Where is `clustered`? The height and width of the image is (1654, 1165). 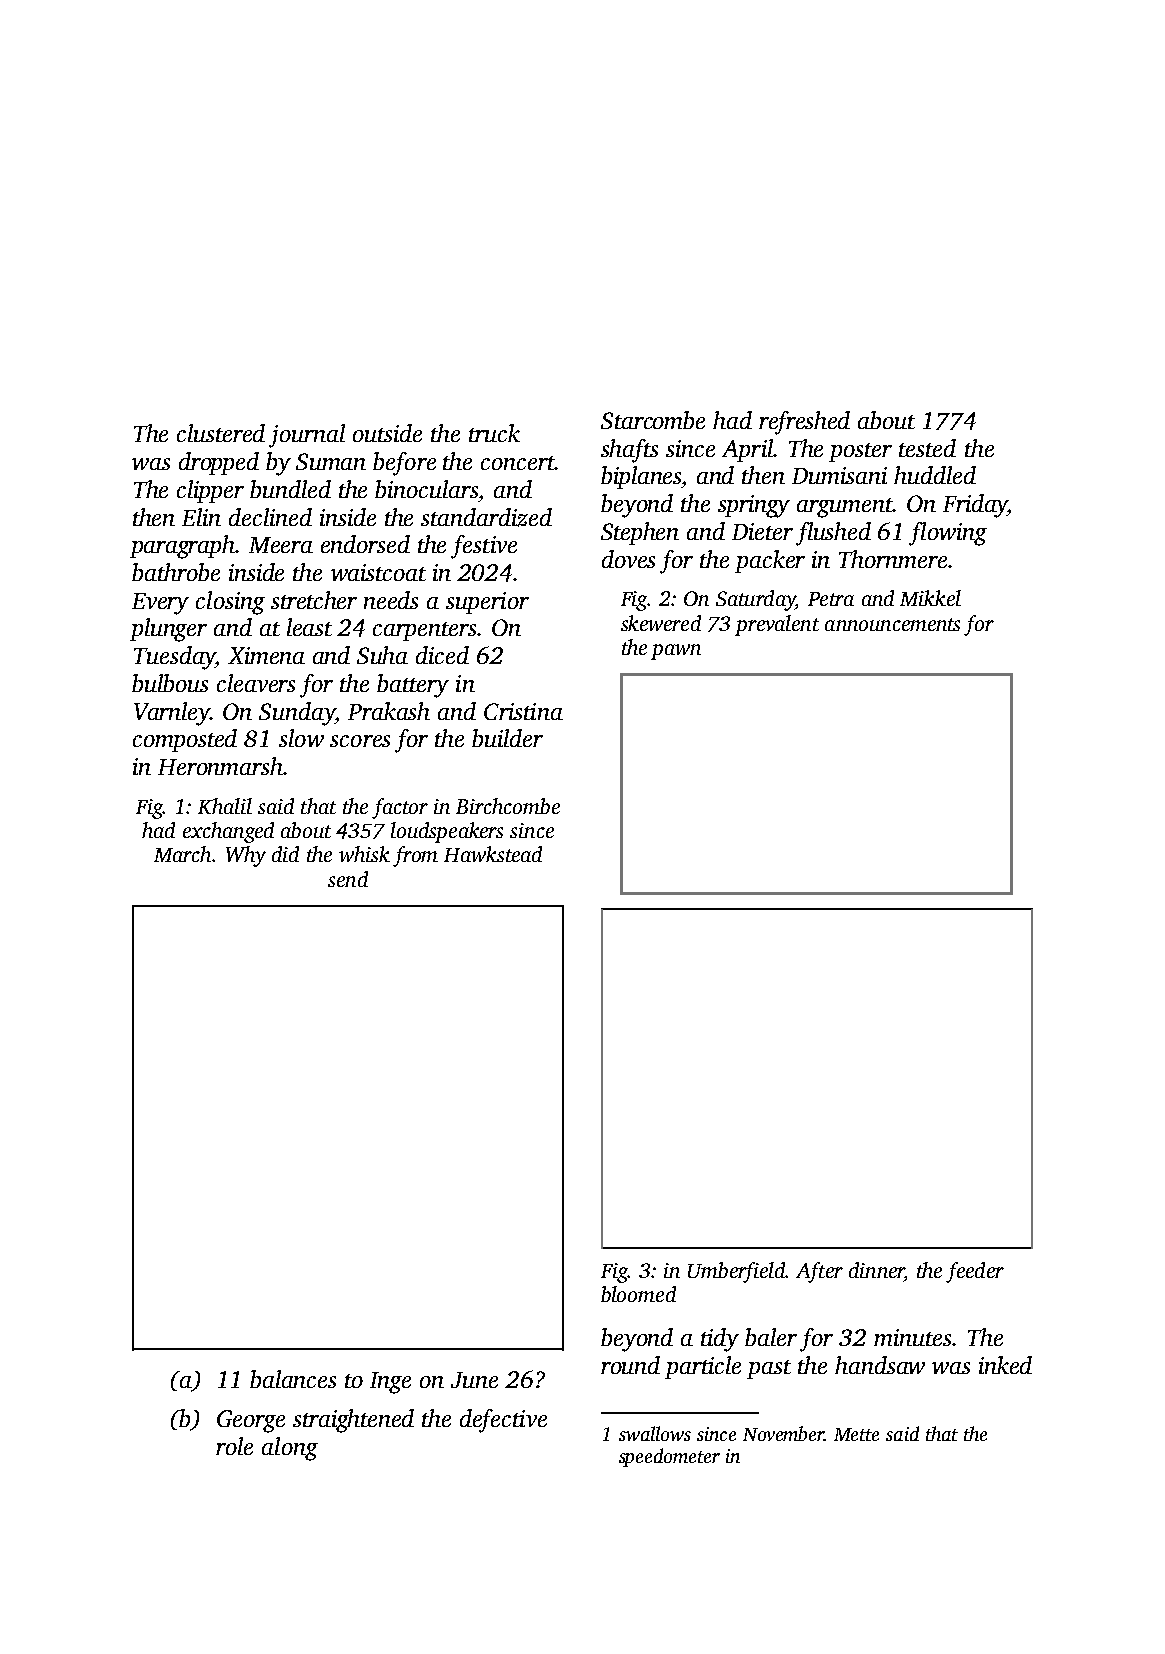
clustered is located at coordinates (221, 433).
